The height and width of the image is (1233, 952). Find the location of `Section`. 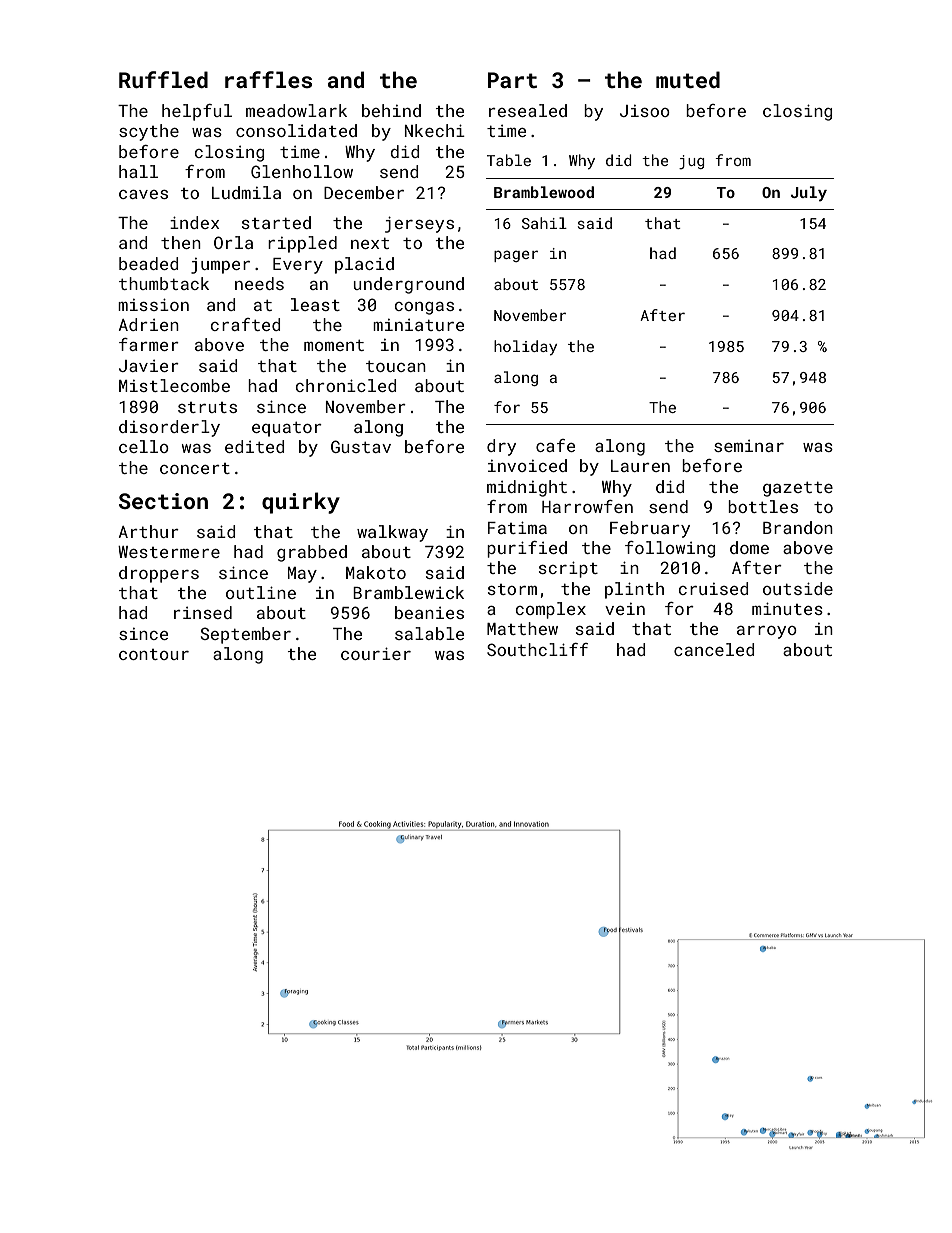

Section is located at coordinates (163, 501).
